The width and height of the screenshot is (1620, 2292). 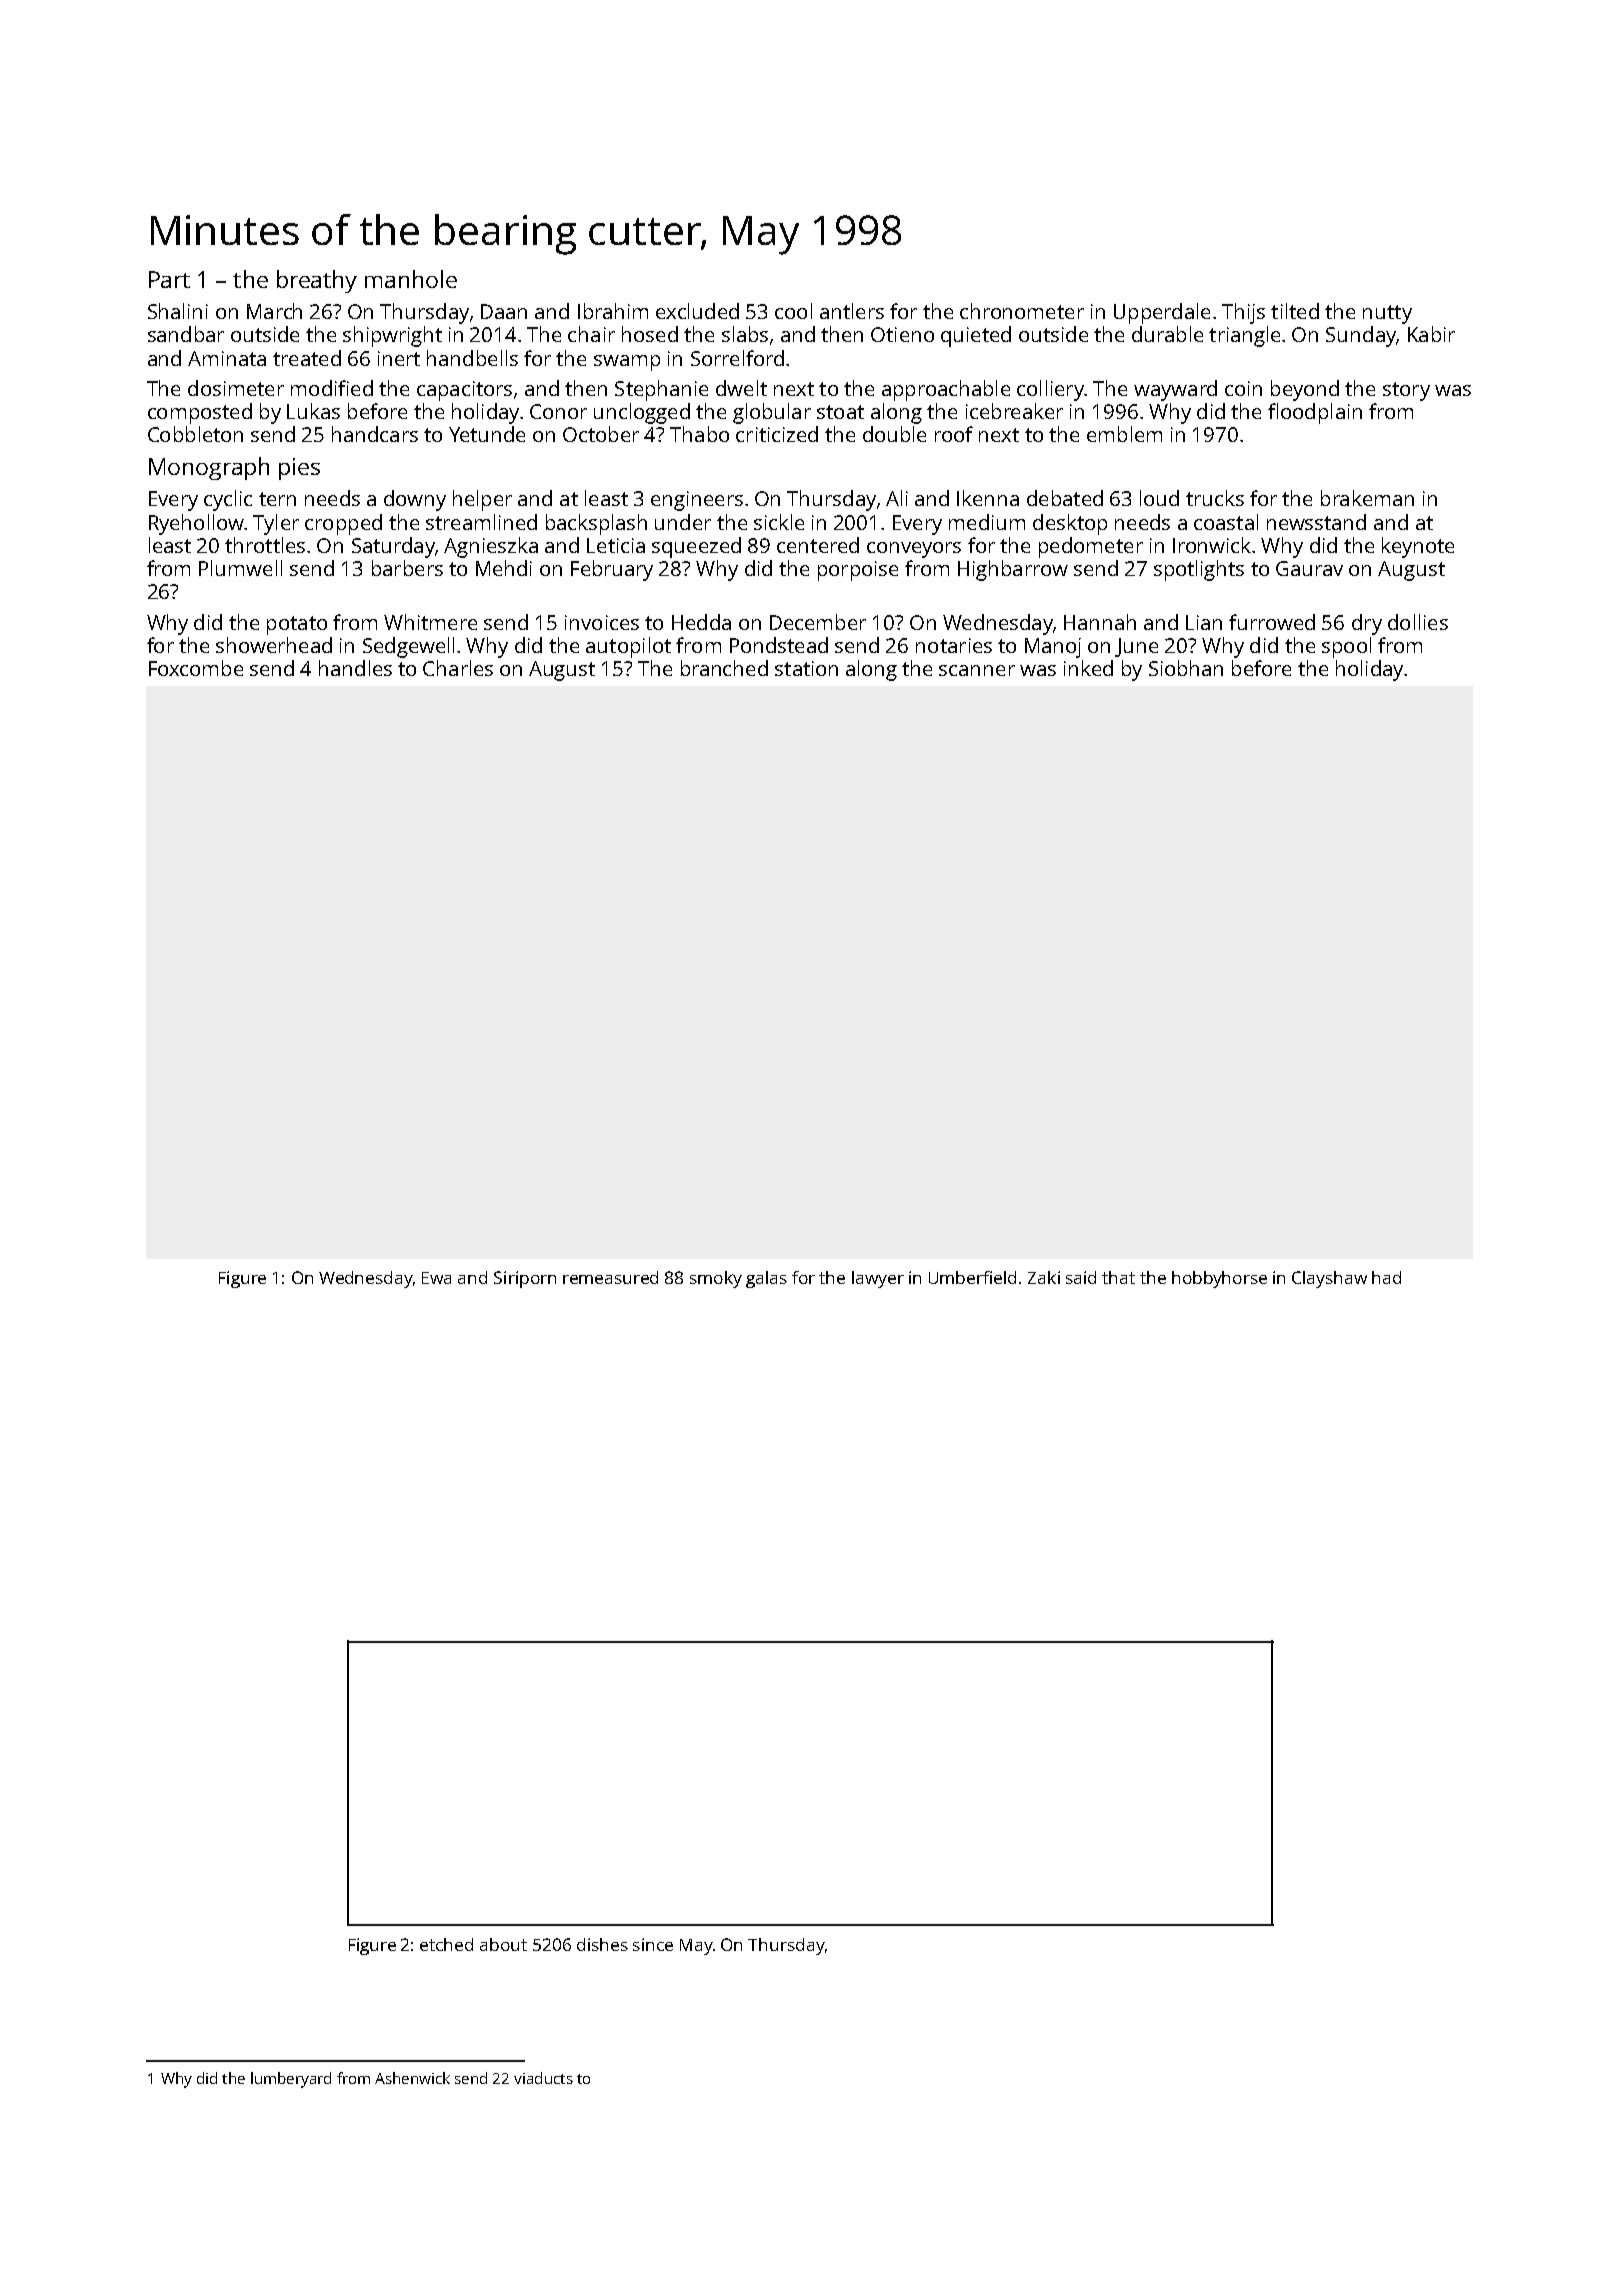 What do you see at coordinates (987, 522) in the screenshot?
I see `medium` at bounding box center [987, 522].
